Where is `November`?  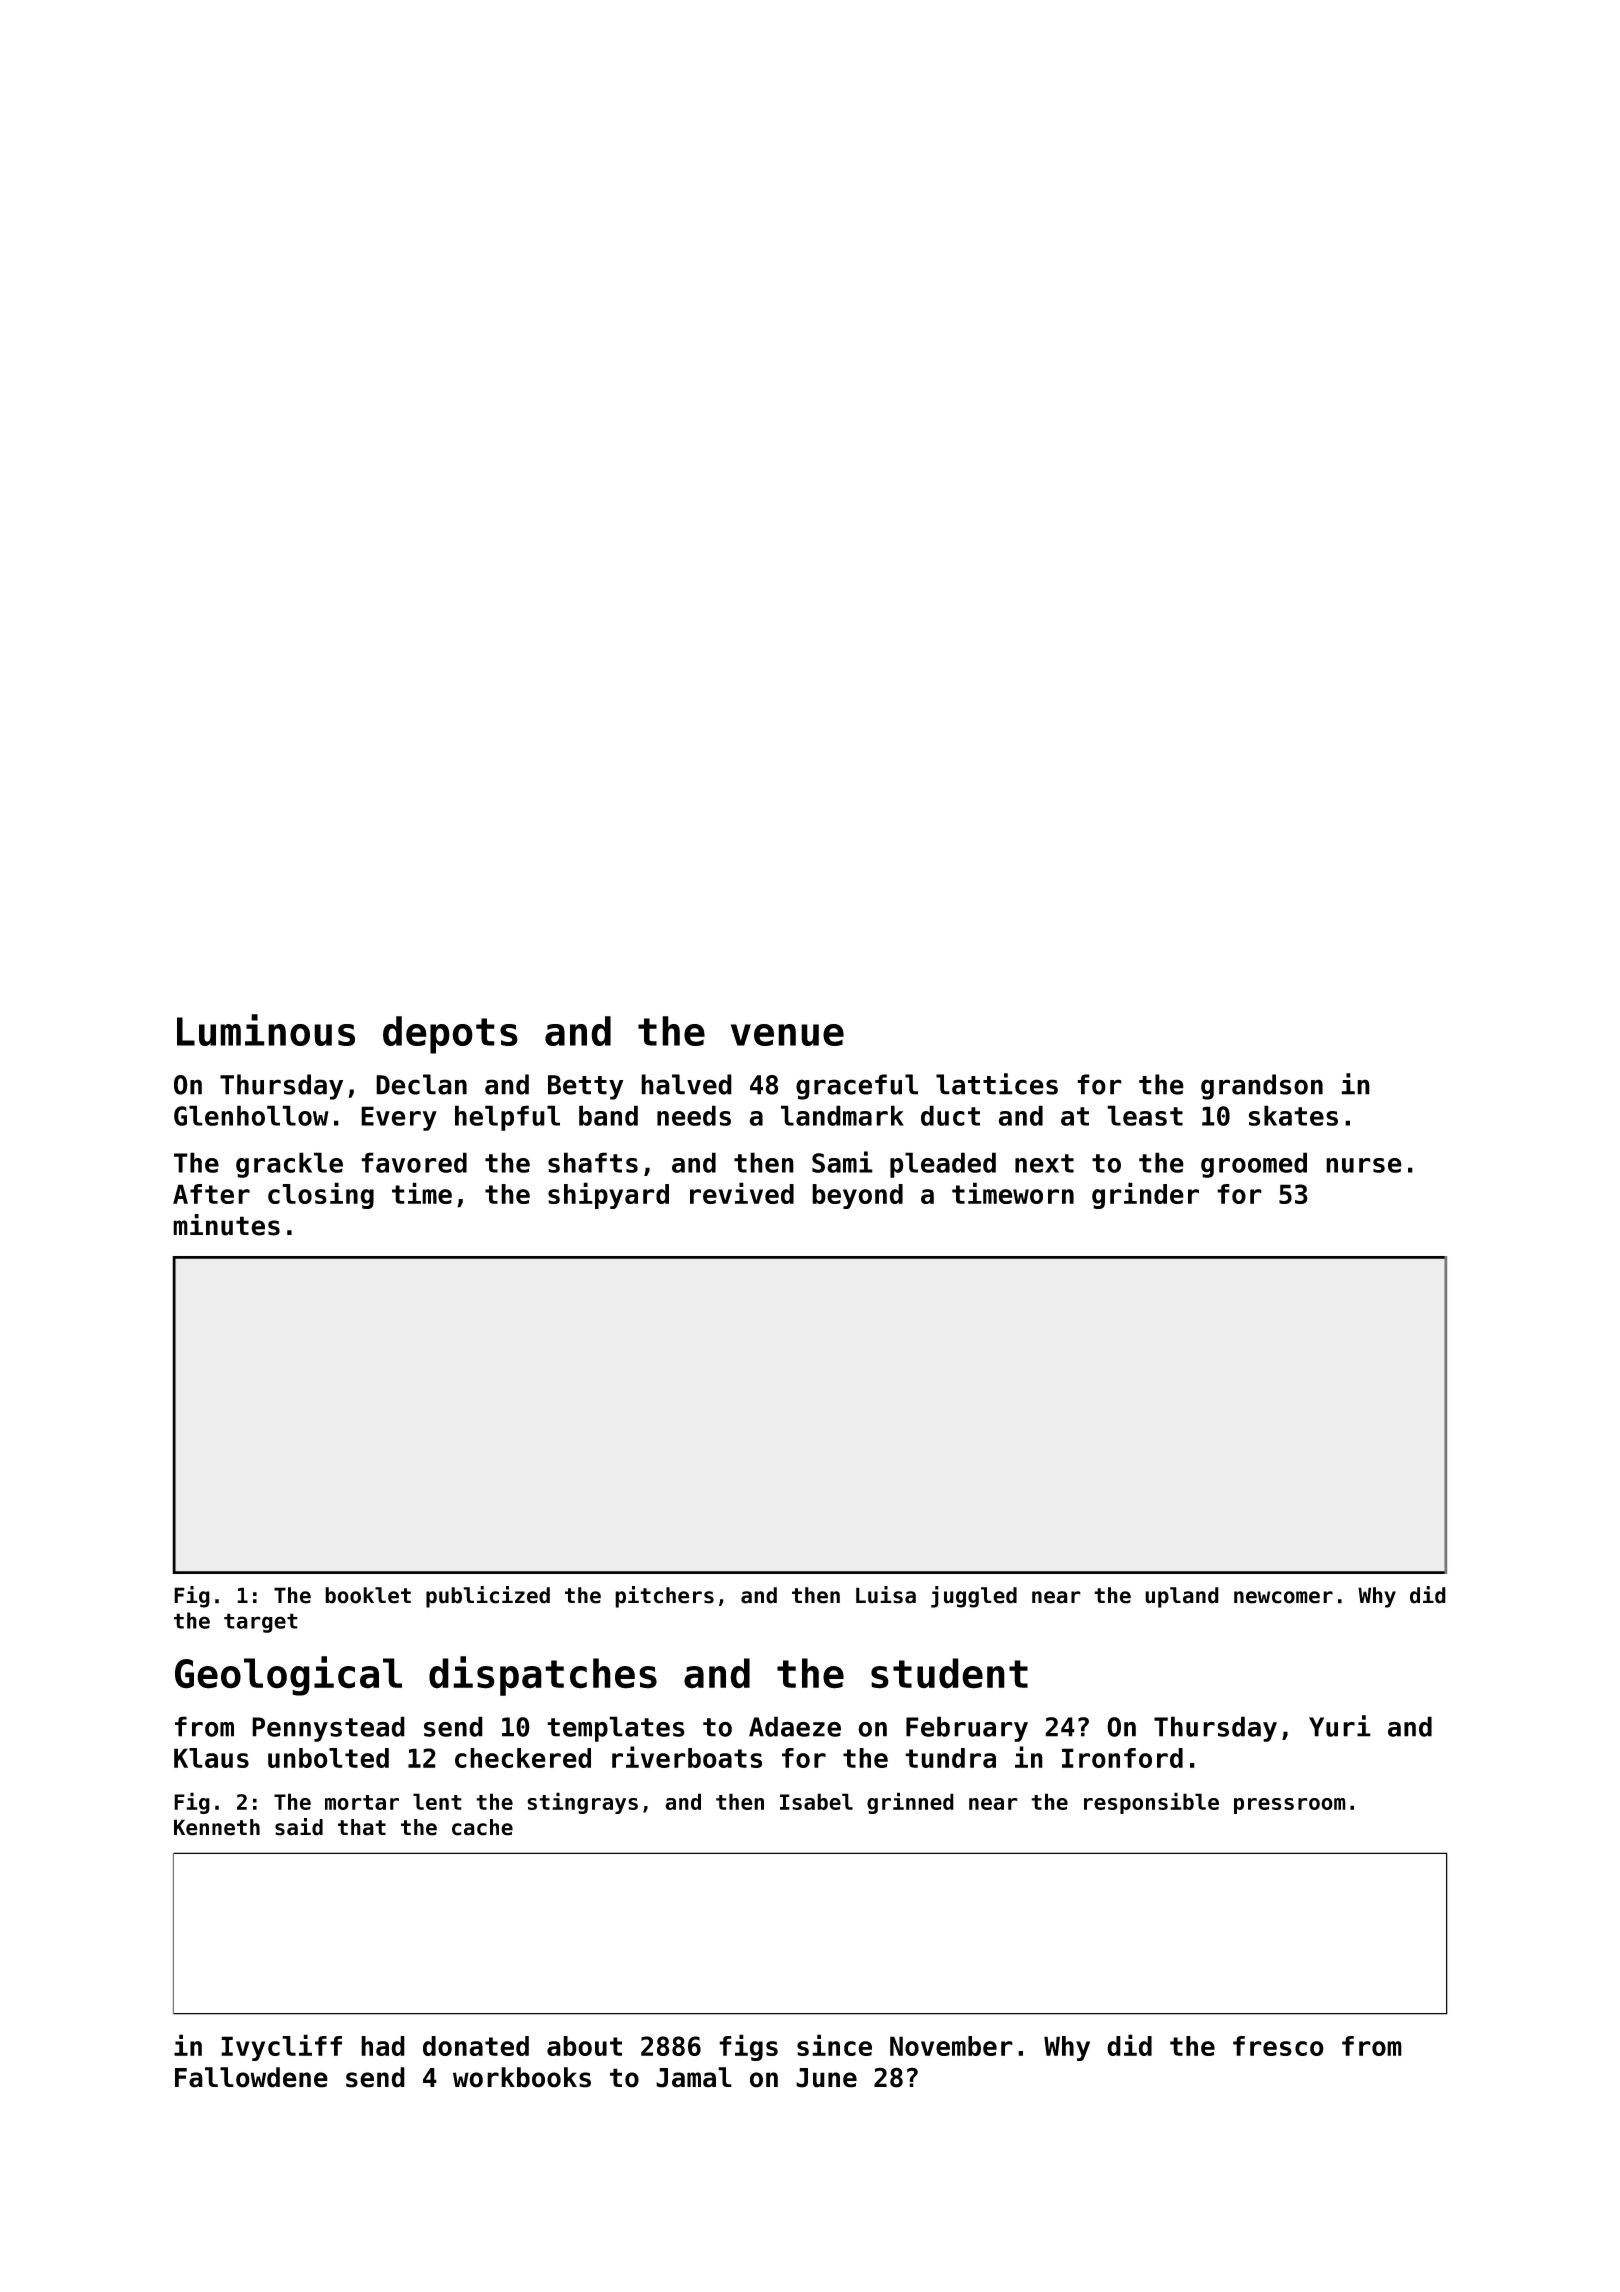 November is located at coordinates (951, 2046).
